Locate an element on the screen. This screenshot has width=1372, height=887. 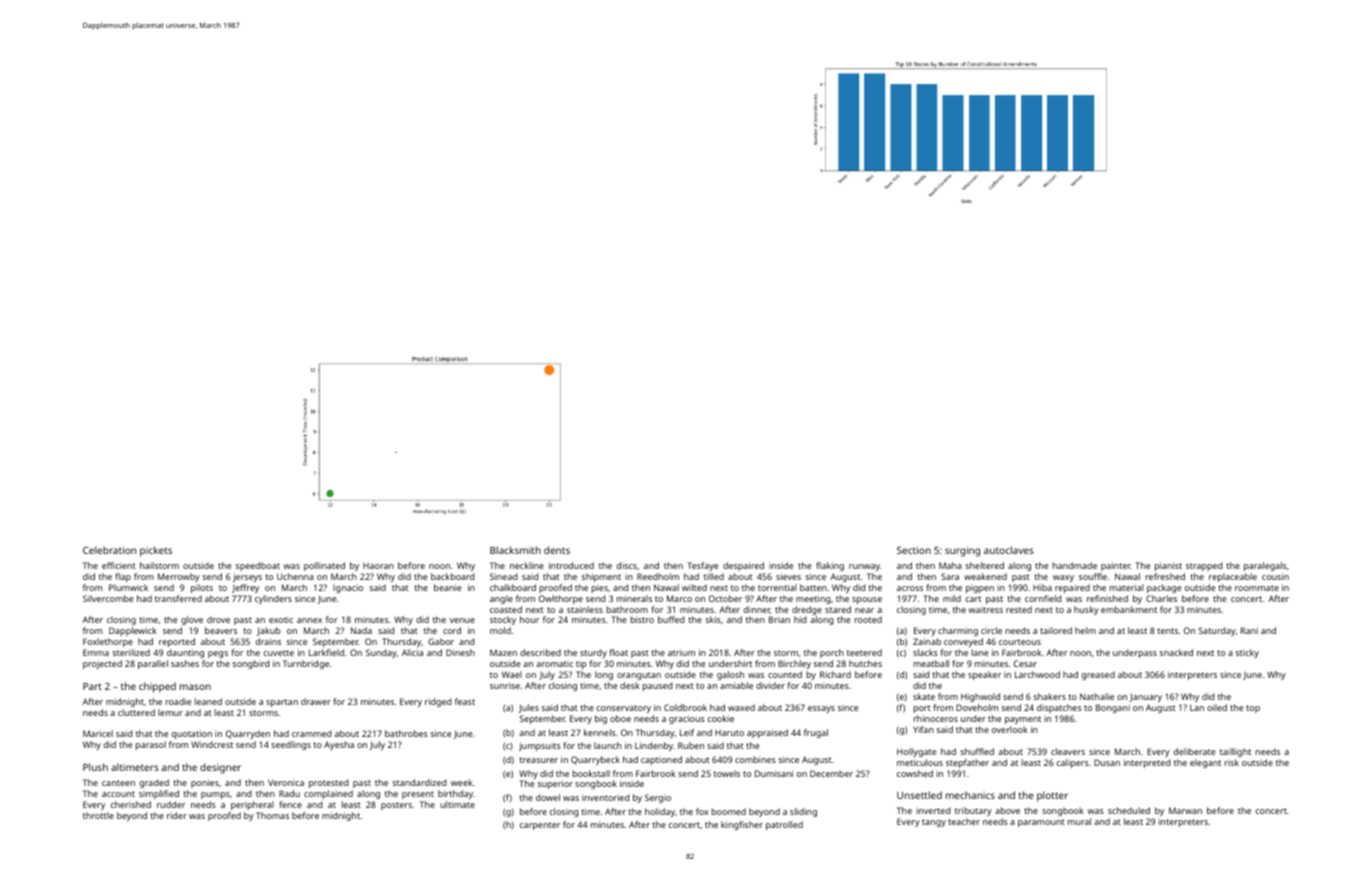
efficient is located at coordinates (119, 565).
